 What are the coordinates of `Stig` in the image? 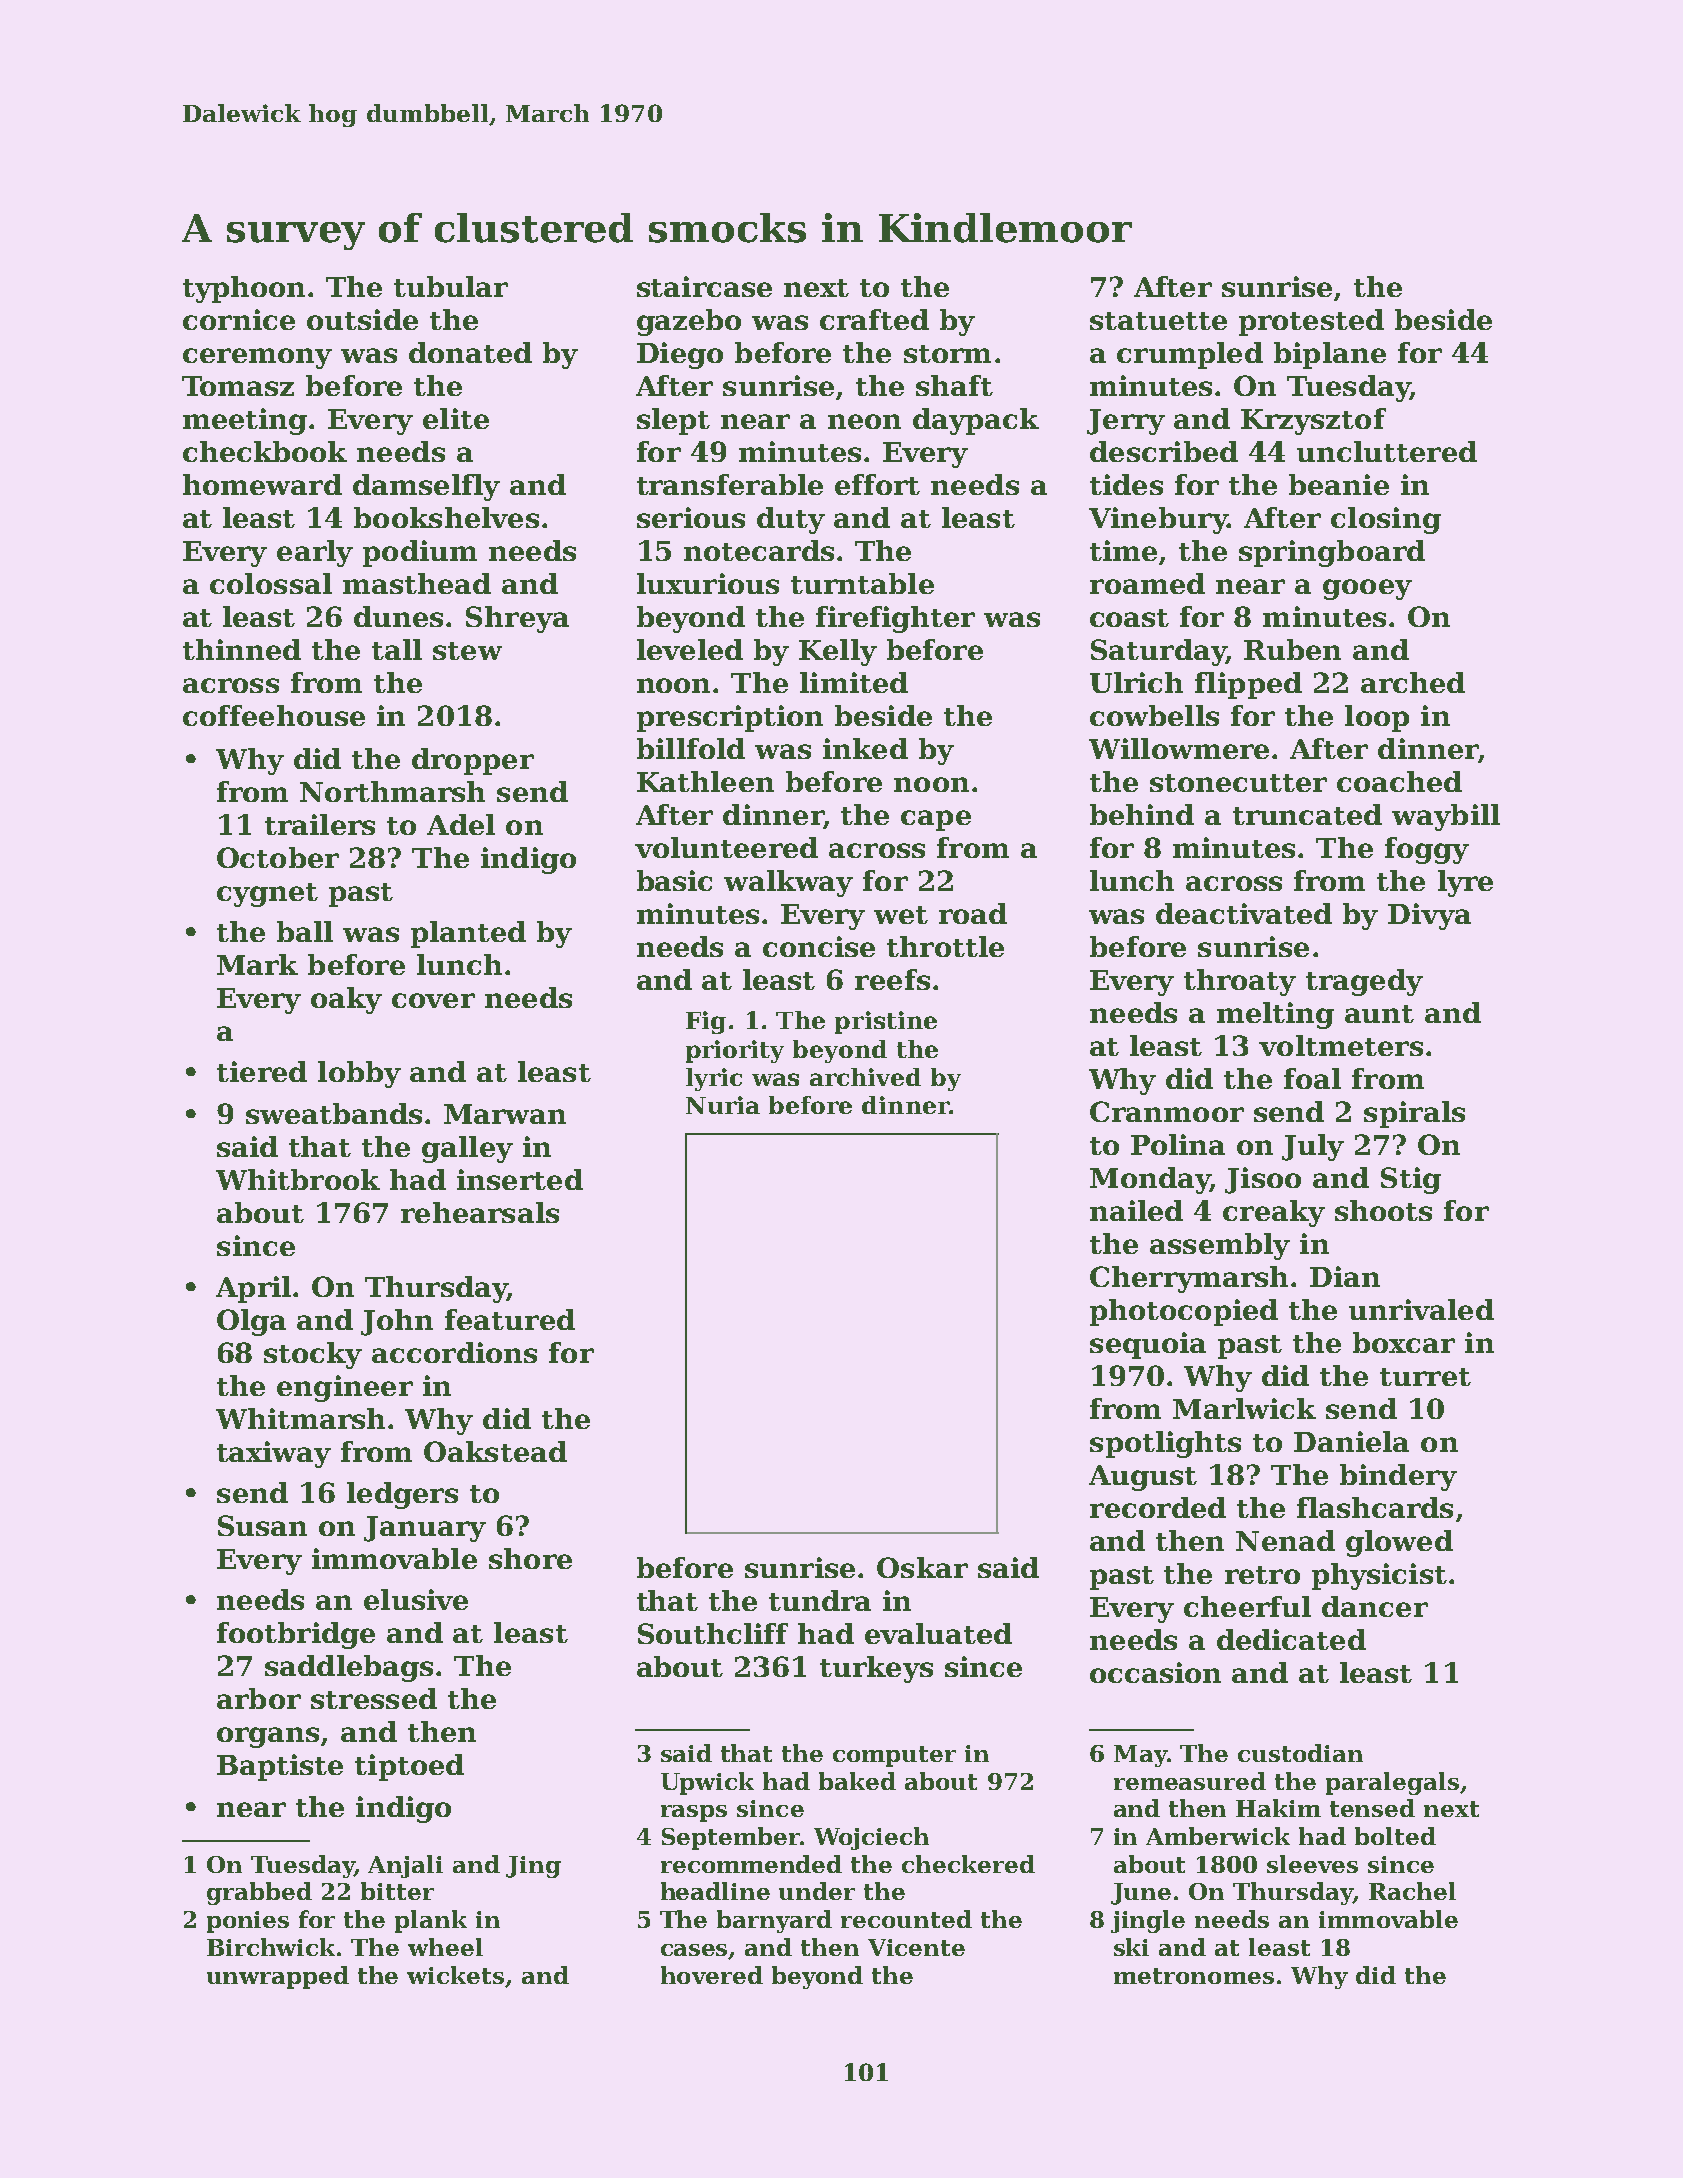 It's located at (1411, 1180).
